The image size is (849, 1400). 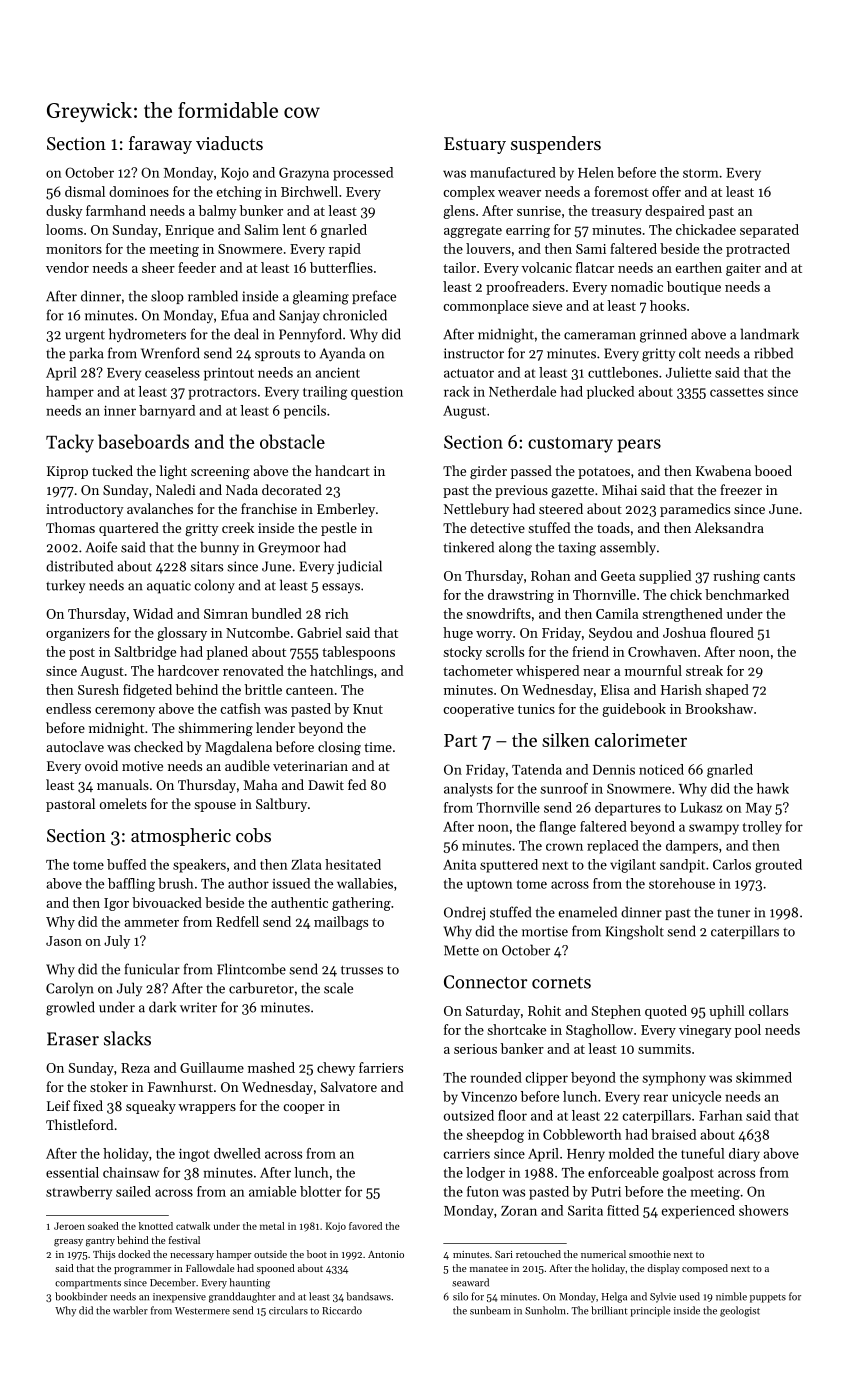 What do you see at coordinates (79, 566) in the image?
I see `distributed` at bounding box center [79, 566].
